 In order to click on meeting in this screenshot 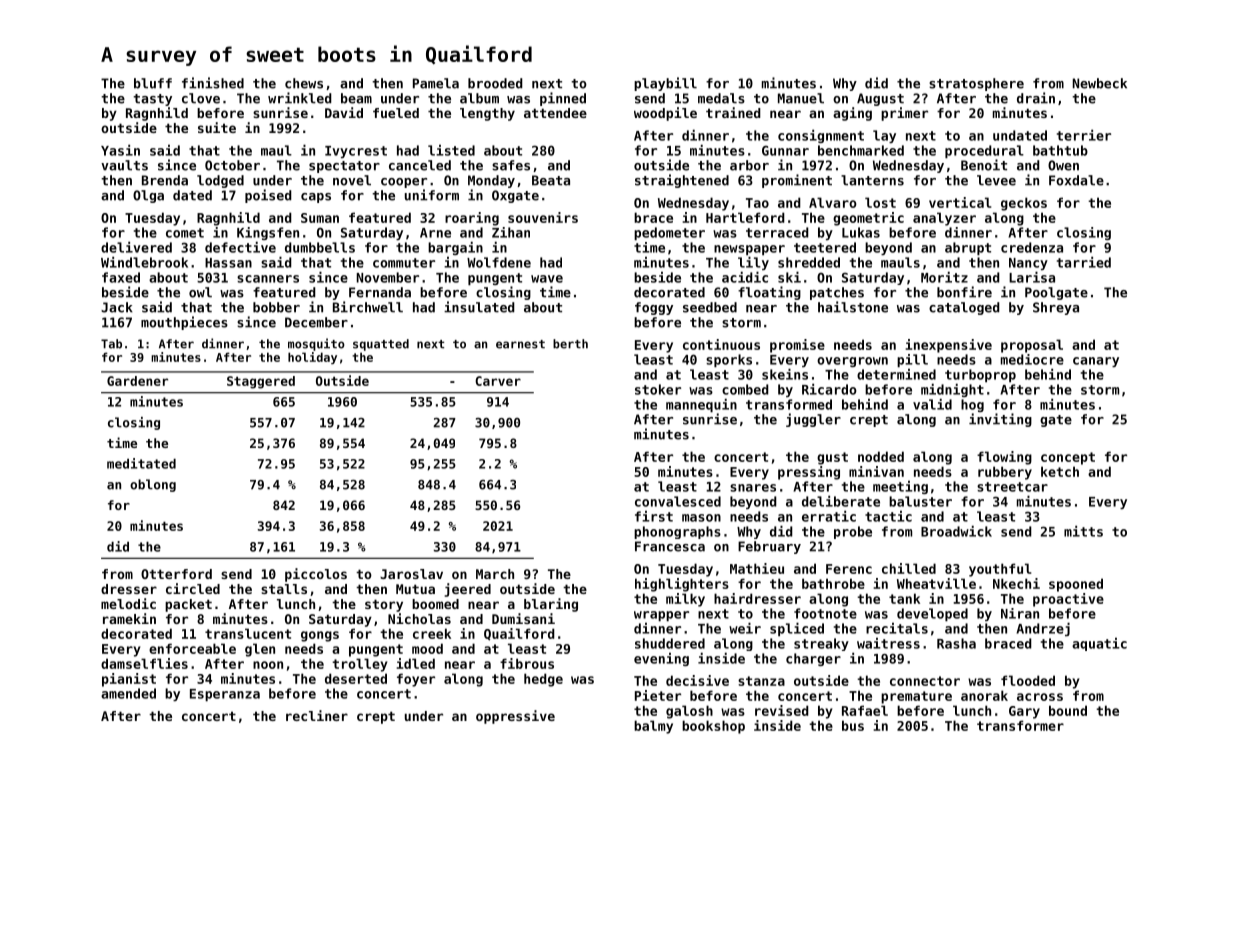, I will do `click(900, 487)`.
